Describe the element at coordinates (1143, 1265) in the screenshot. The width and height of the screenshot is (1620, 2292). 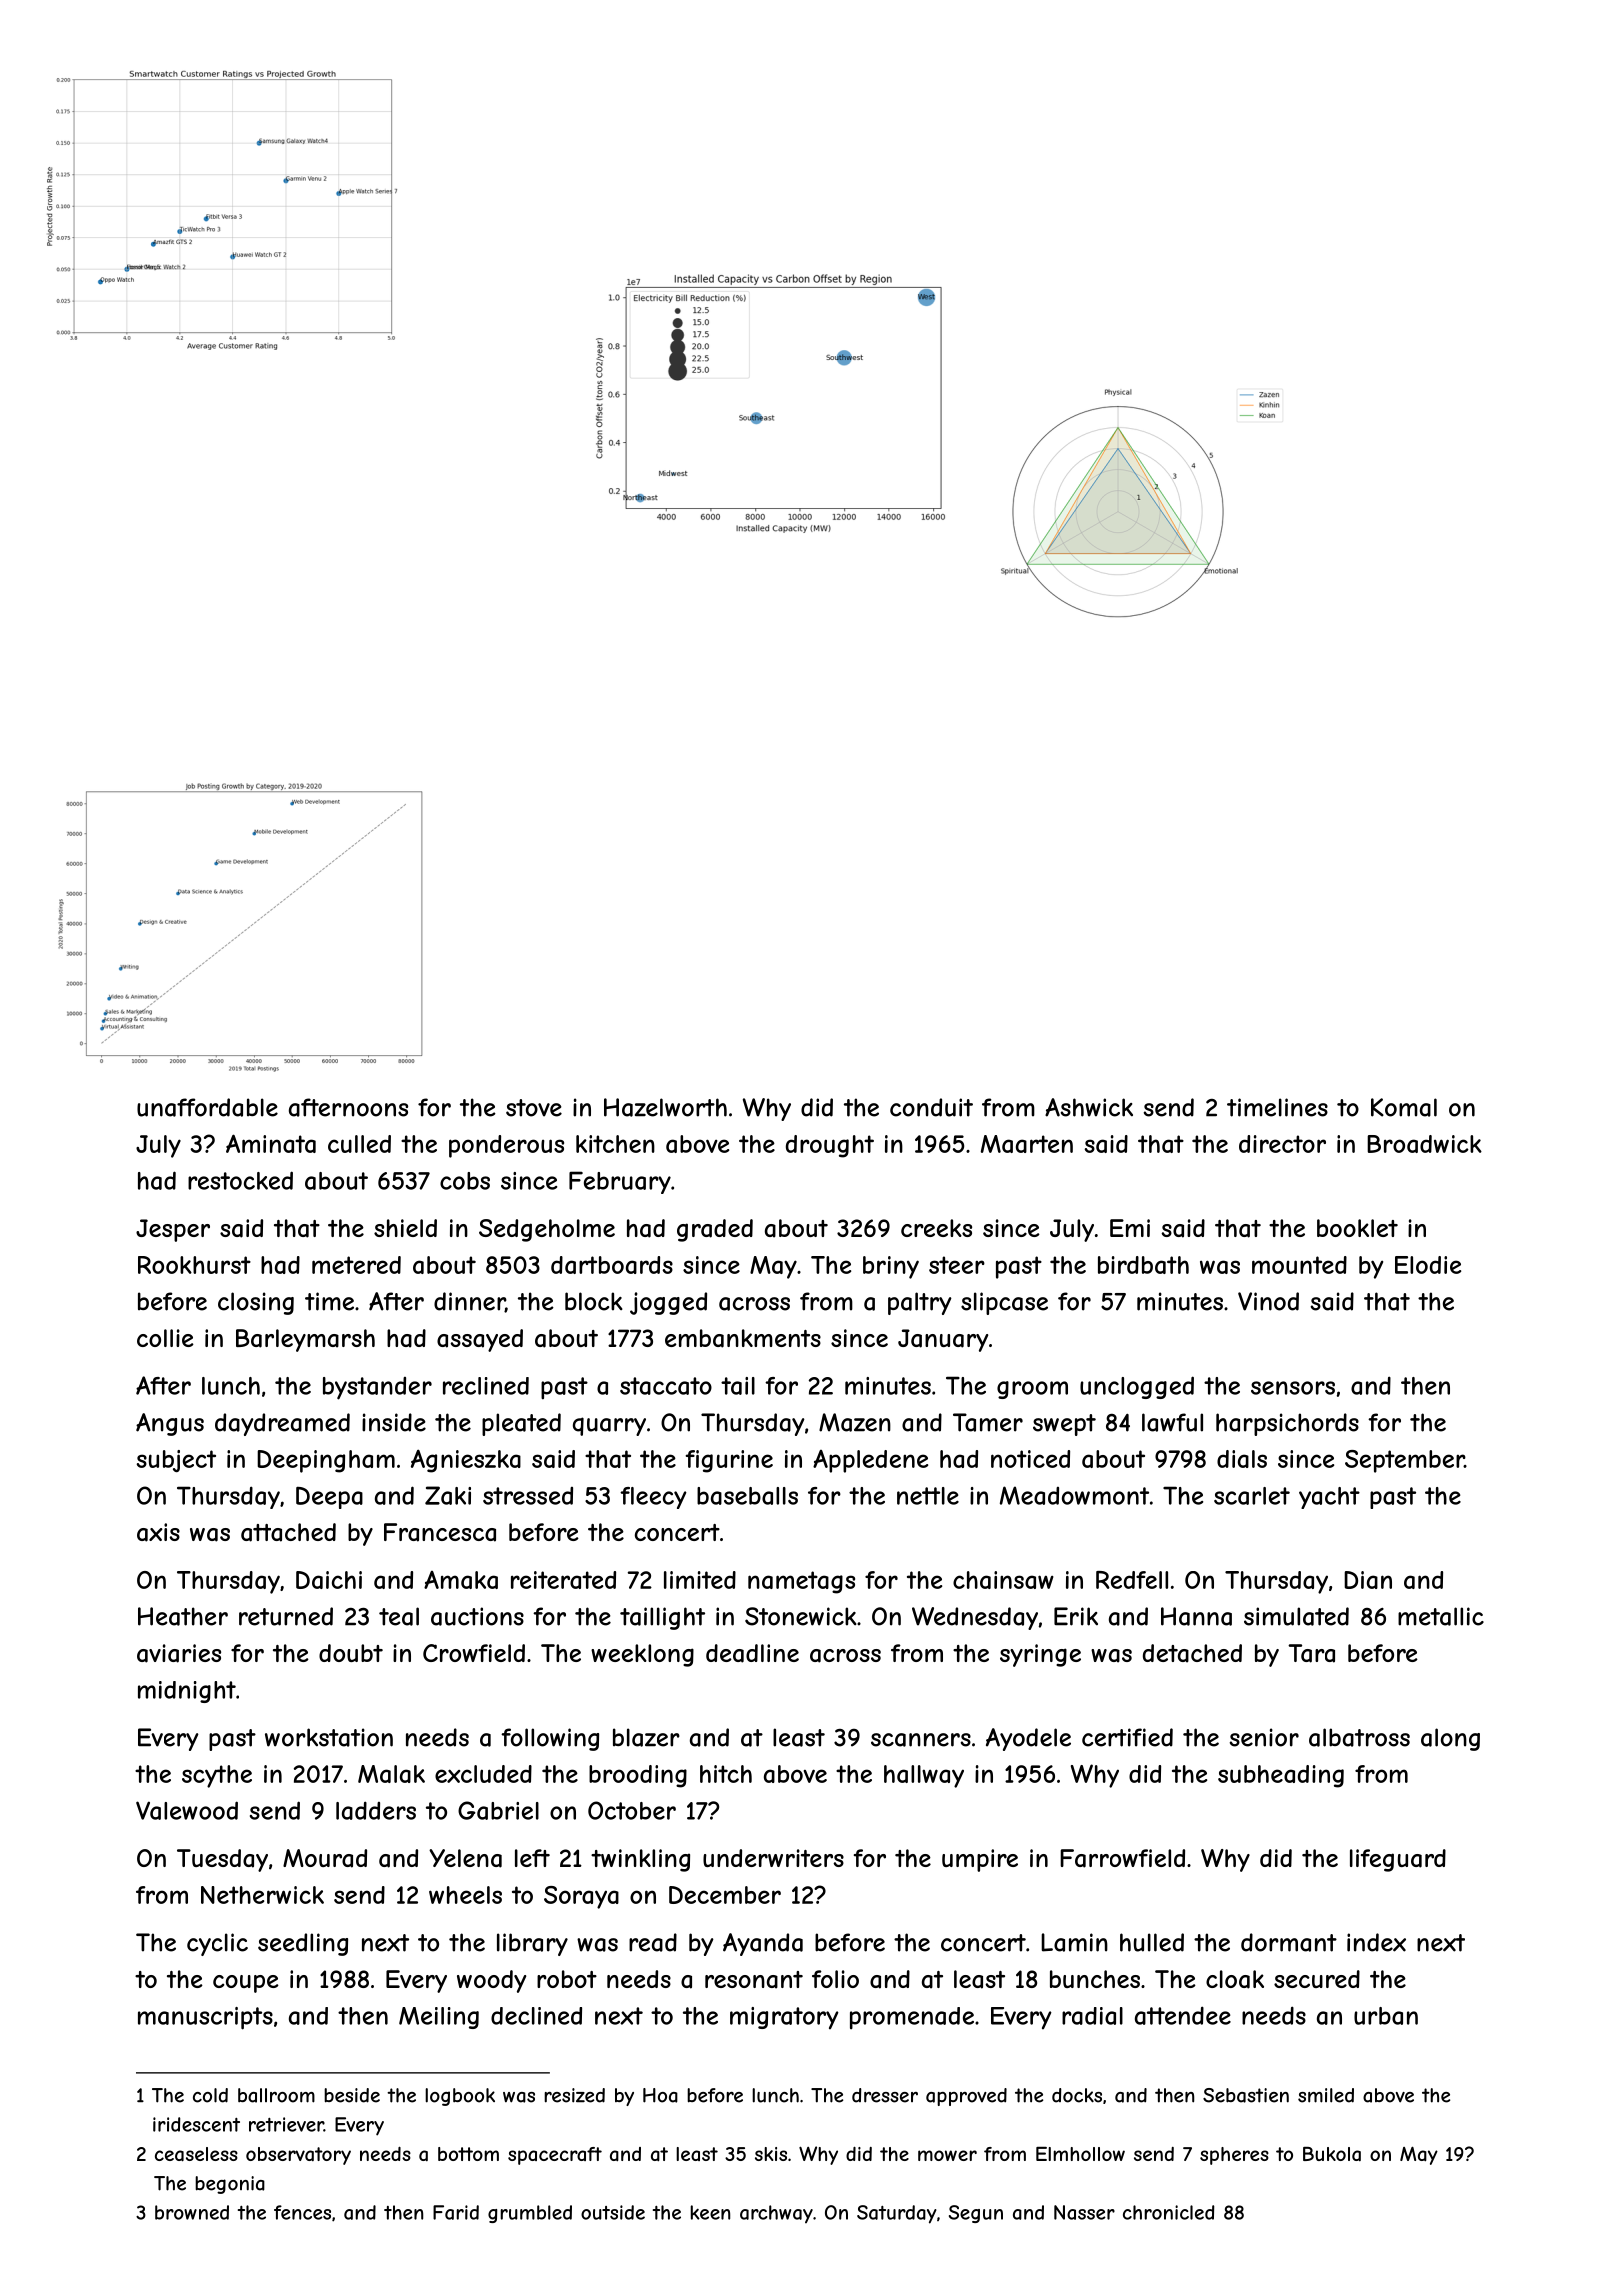
I see `birdbath` at that location.
